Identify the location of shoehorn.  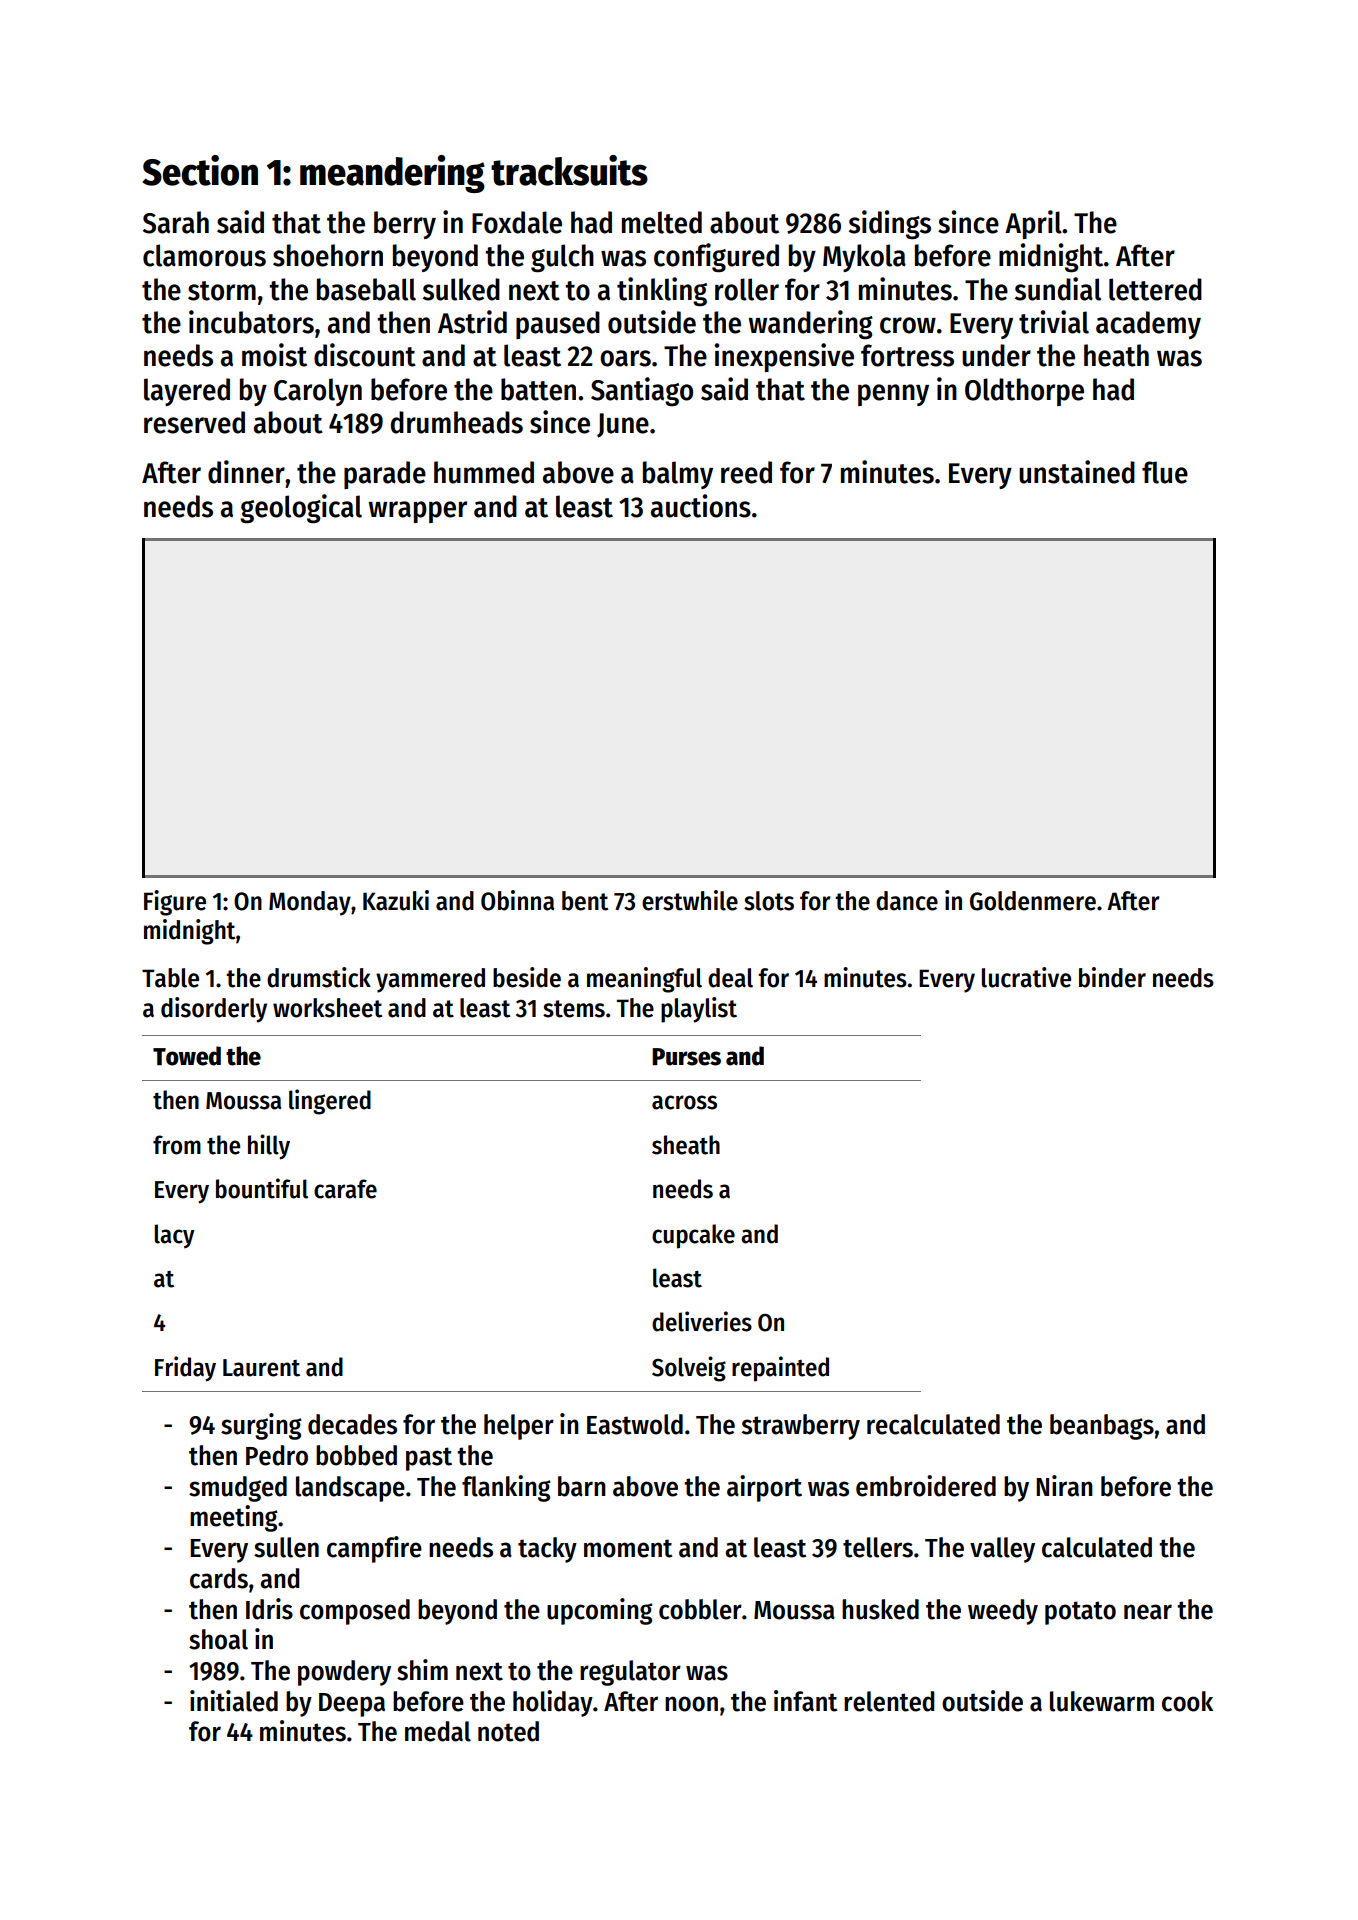
(328, 255).
